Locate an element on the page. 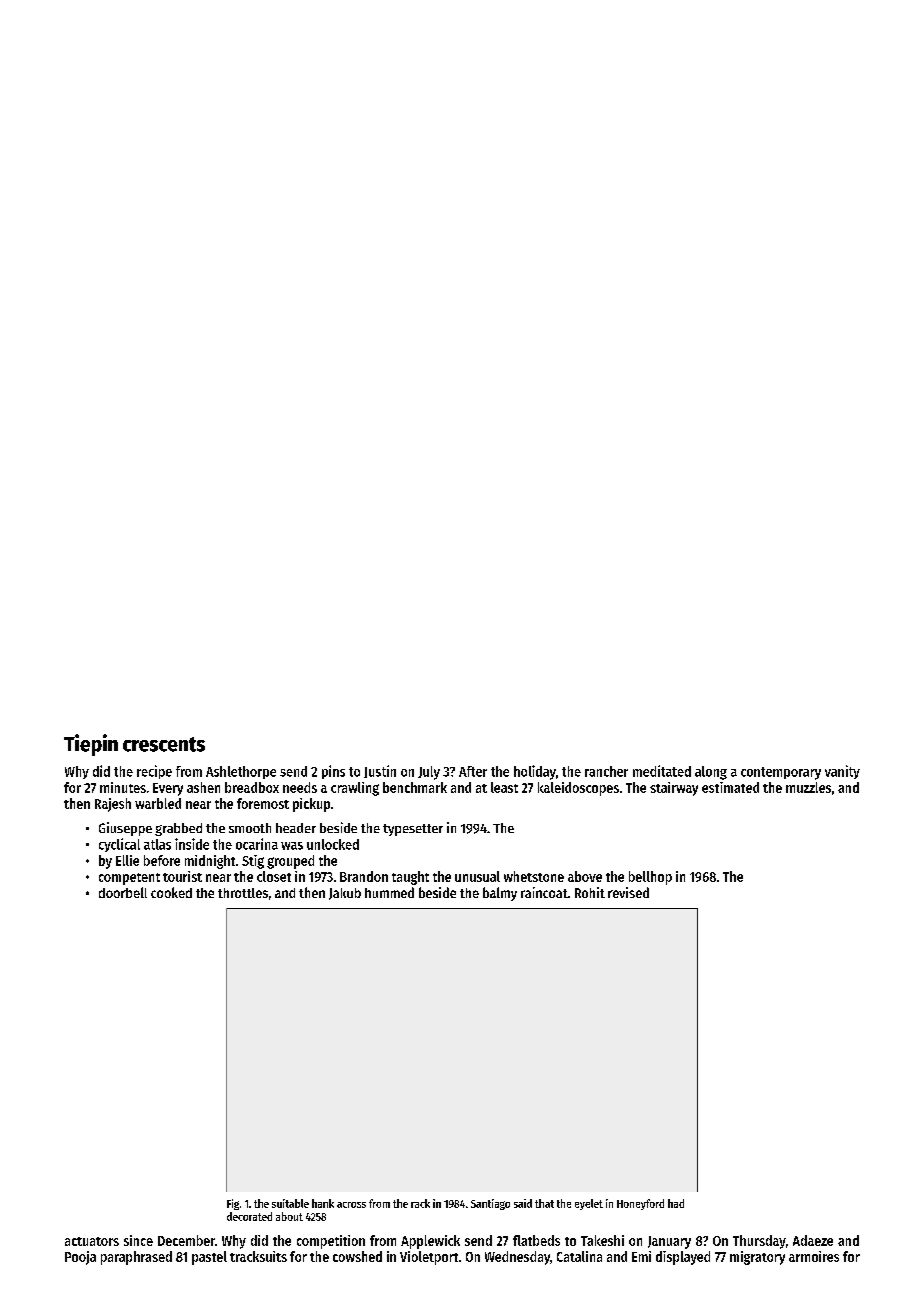 The width and height of the image is (924, 1308). actuators is located at coordinates (92, 1241).
